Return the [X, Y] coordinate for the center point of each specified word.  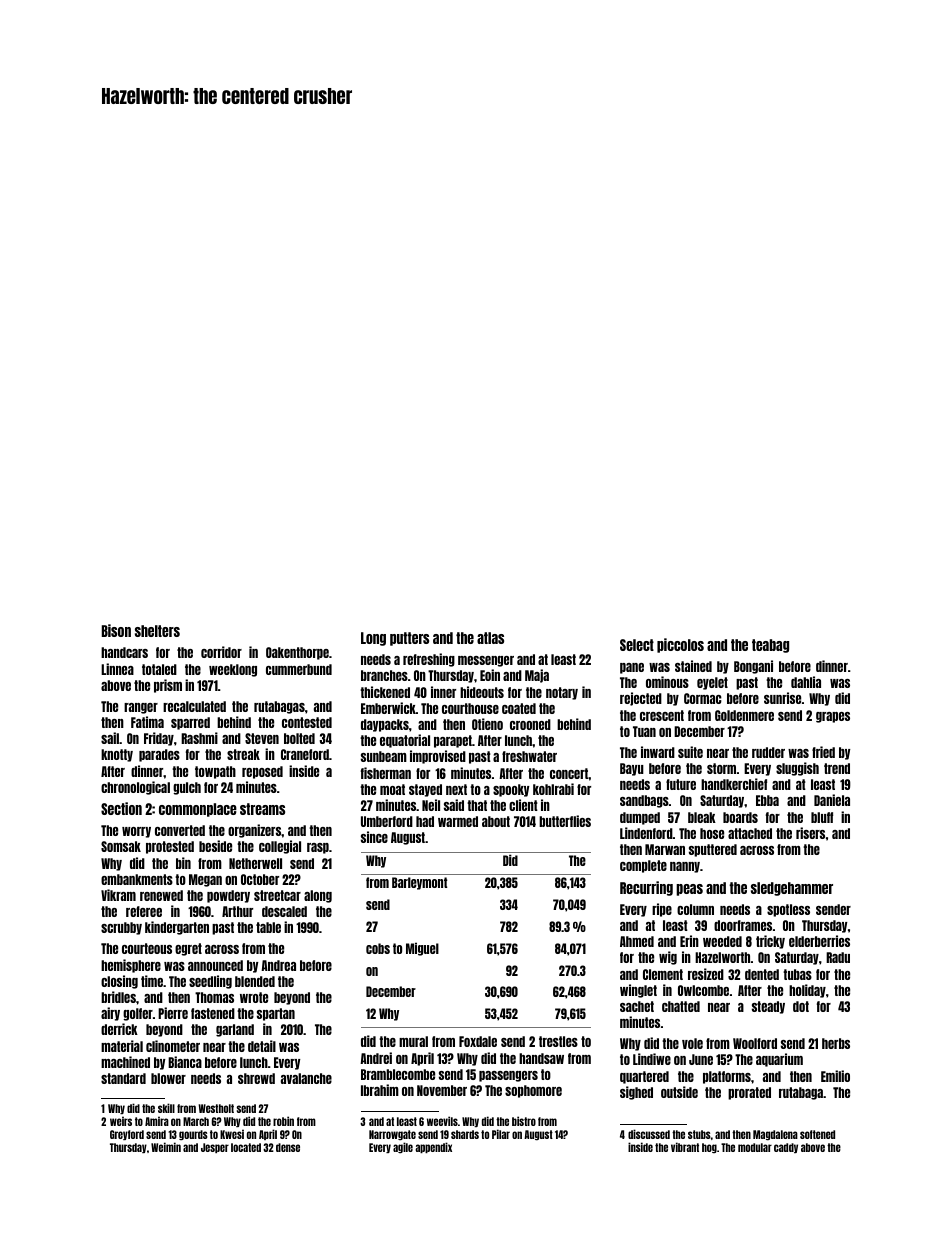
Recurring [646, 888]
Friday [159, 739]
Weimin [166, 1147]
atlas [490, 638]
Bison [116, 630]
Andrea [278, 965]
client [523, 805]
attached [750, 833]
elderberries [819, 941]
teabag [770, 646]
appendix [433, 1147]
